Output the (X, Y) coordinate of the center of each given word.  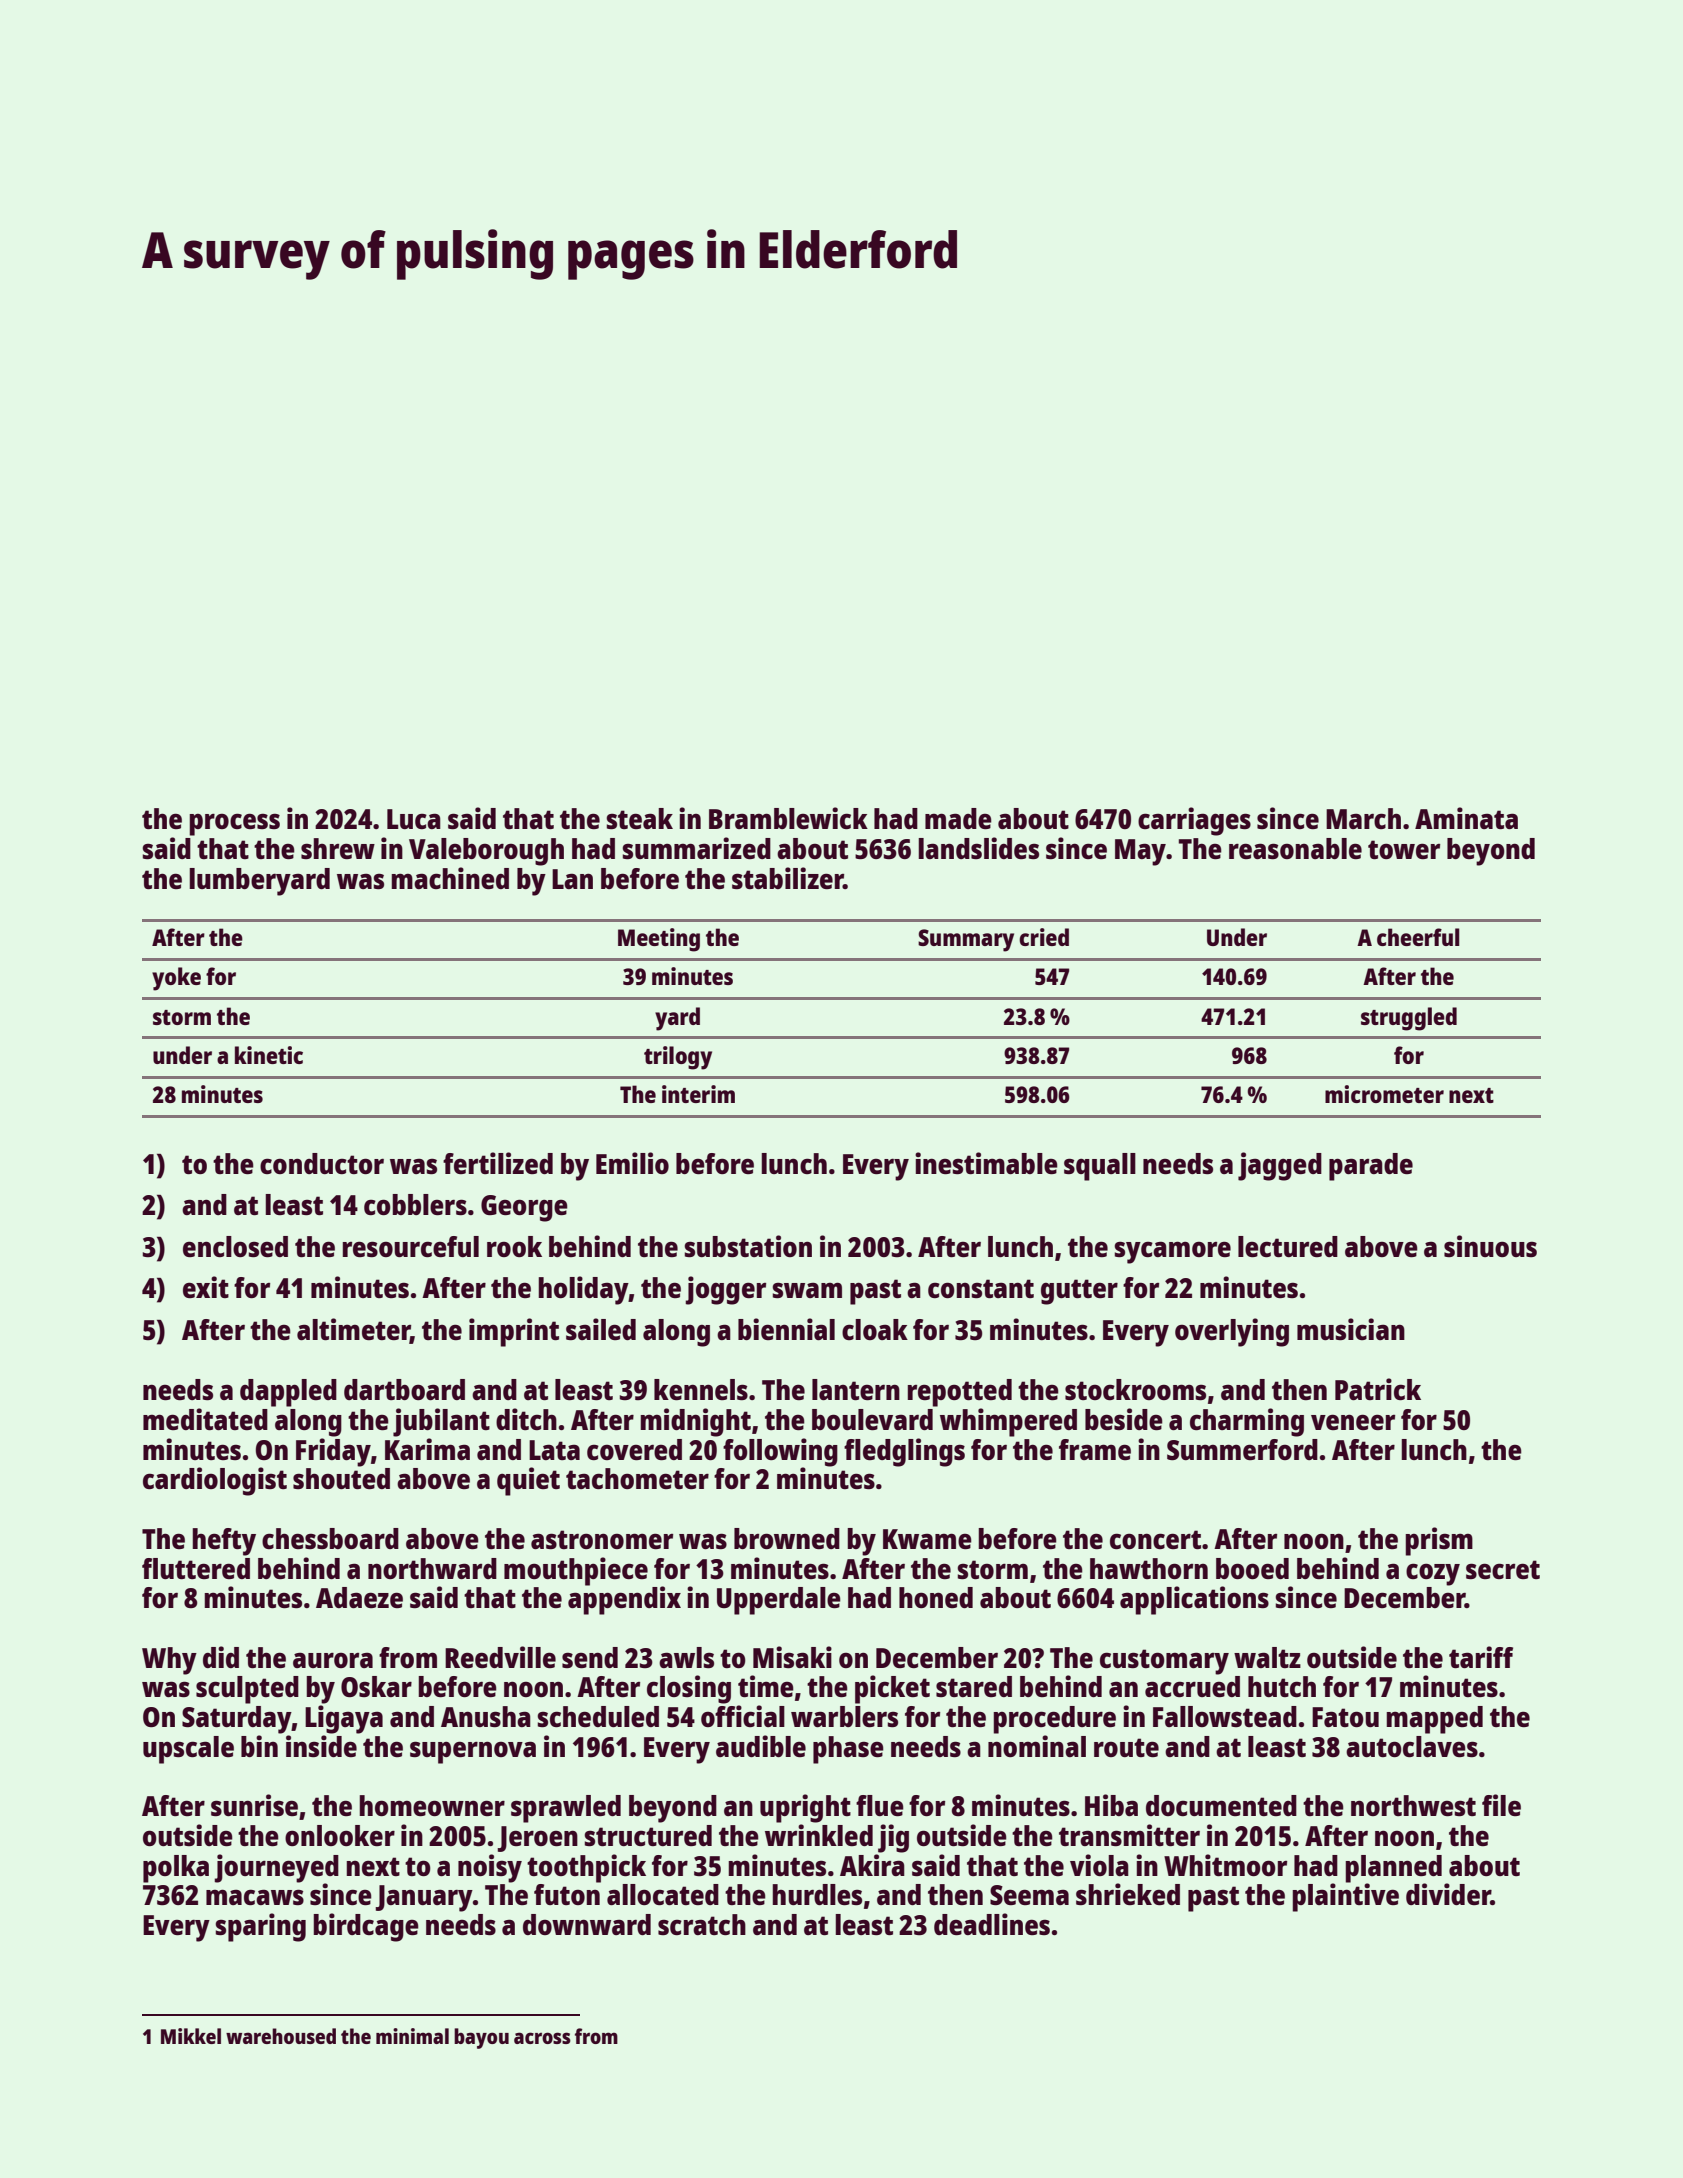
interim (698, 1094)
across (542, 2038)
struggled (1409, 1019)
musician (1351, 1329)
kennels (701, 1389)
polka (176, 1869)
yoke (176, 979)
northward (432, 1568)
